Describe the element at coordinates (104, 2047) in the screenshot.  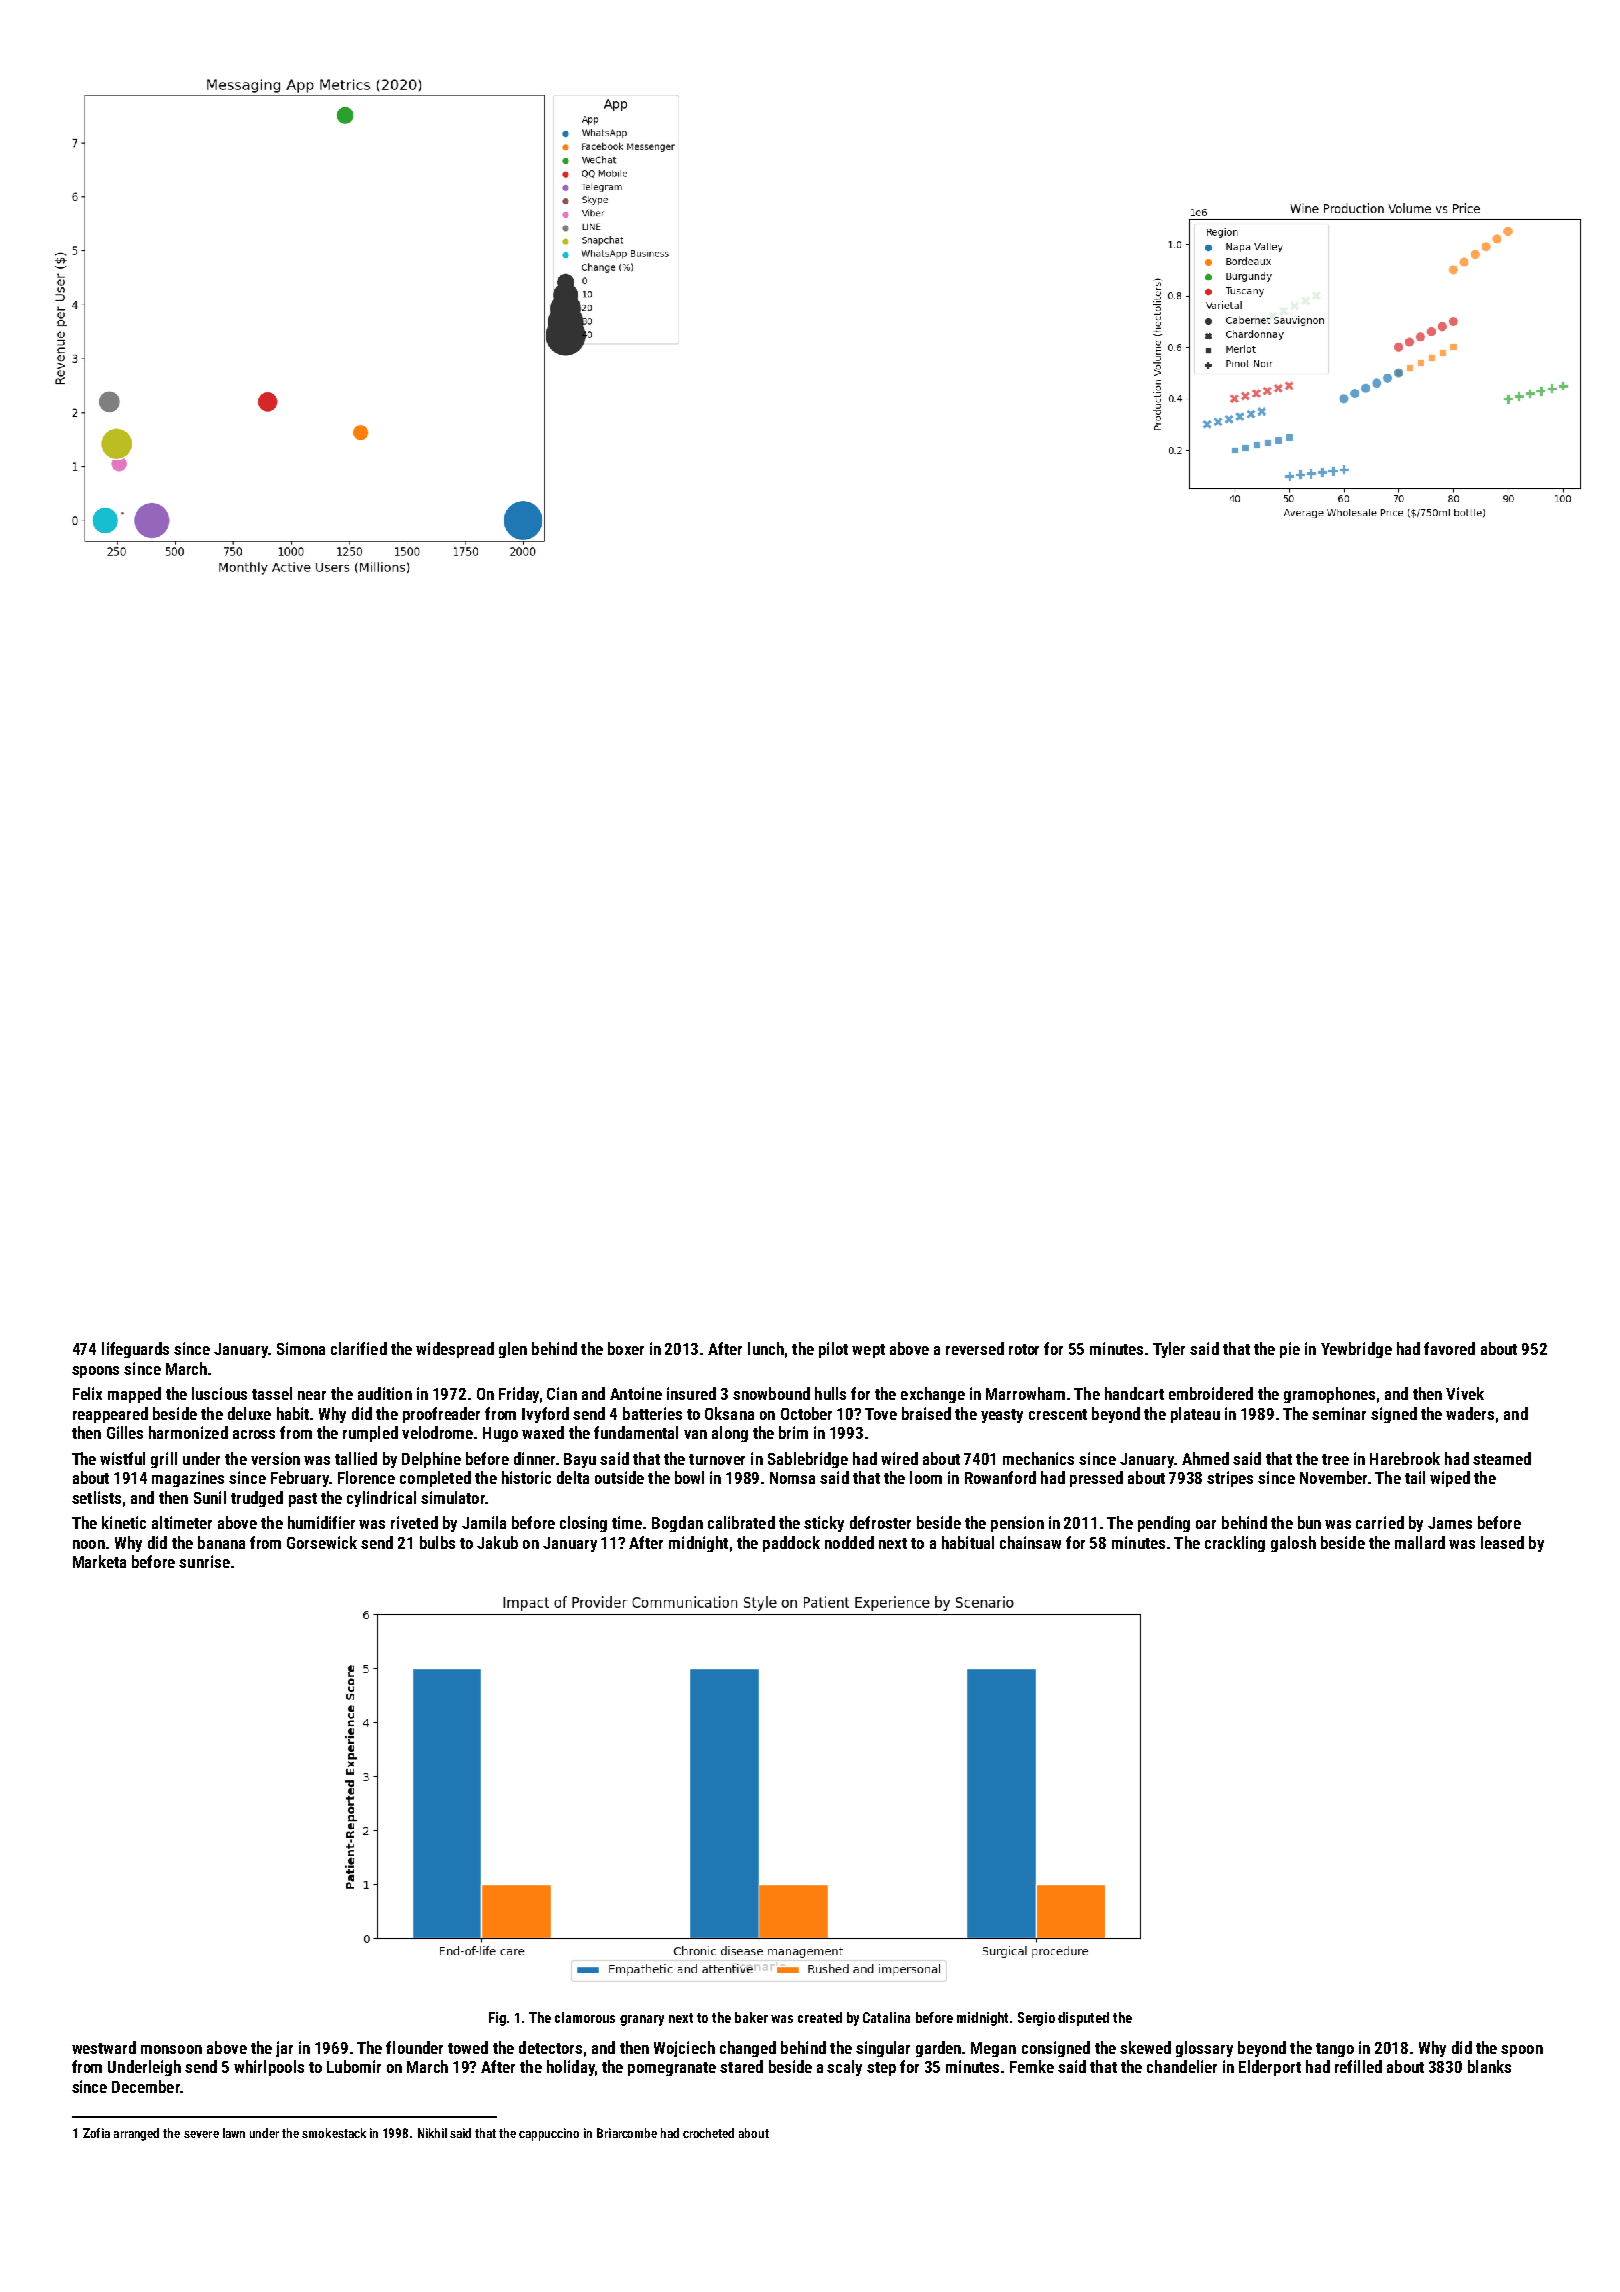
I see `westward` at that location.
